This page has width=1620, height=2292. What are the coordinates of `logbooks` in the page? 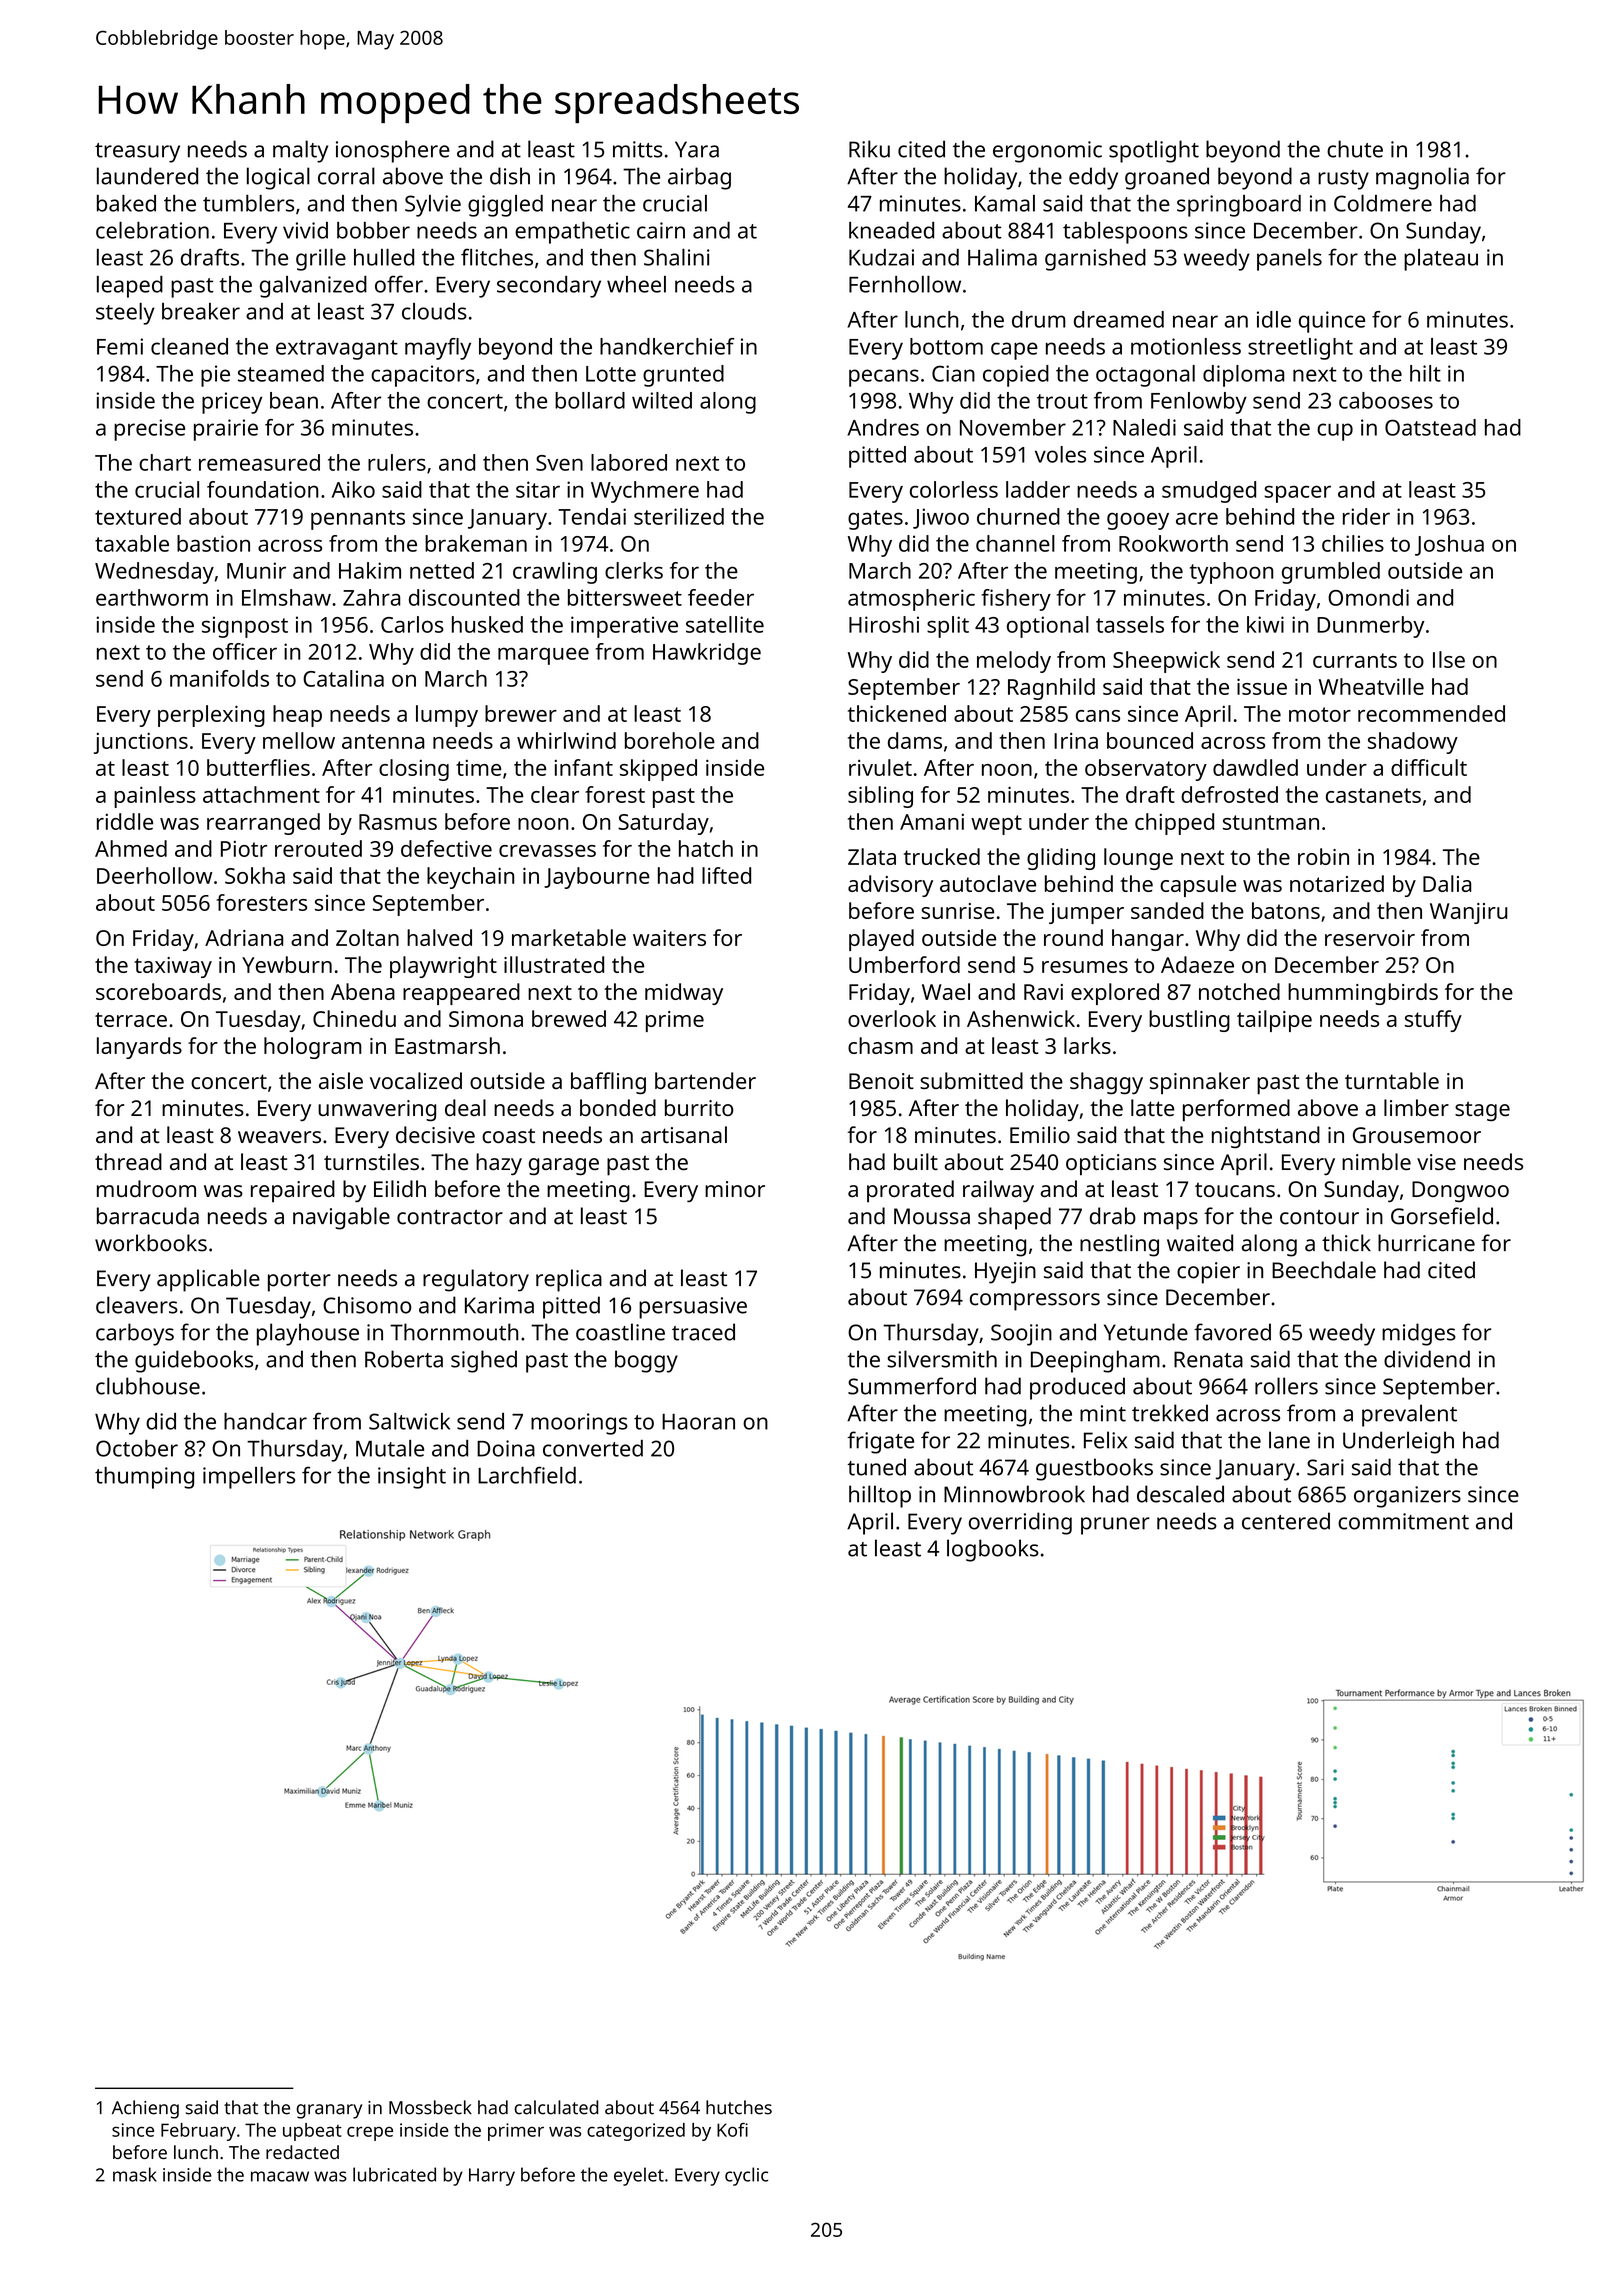 It's located at (993, 1550).
